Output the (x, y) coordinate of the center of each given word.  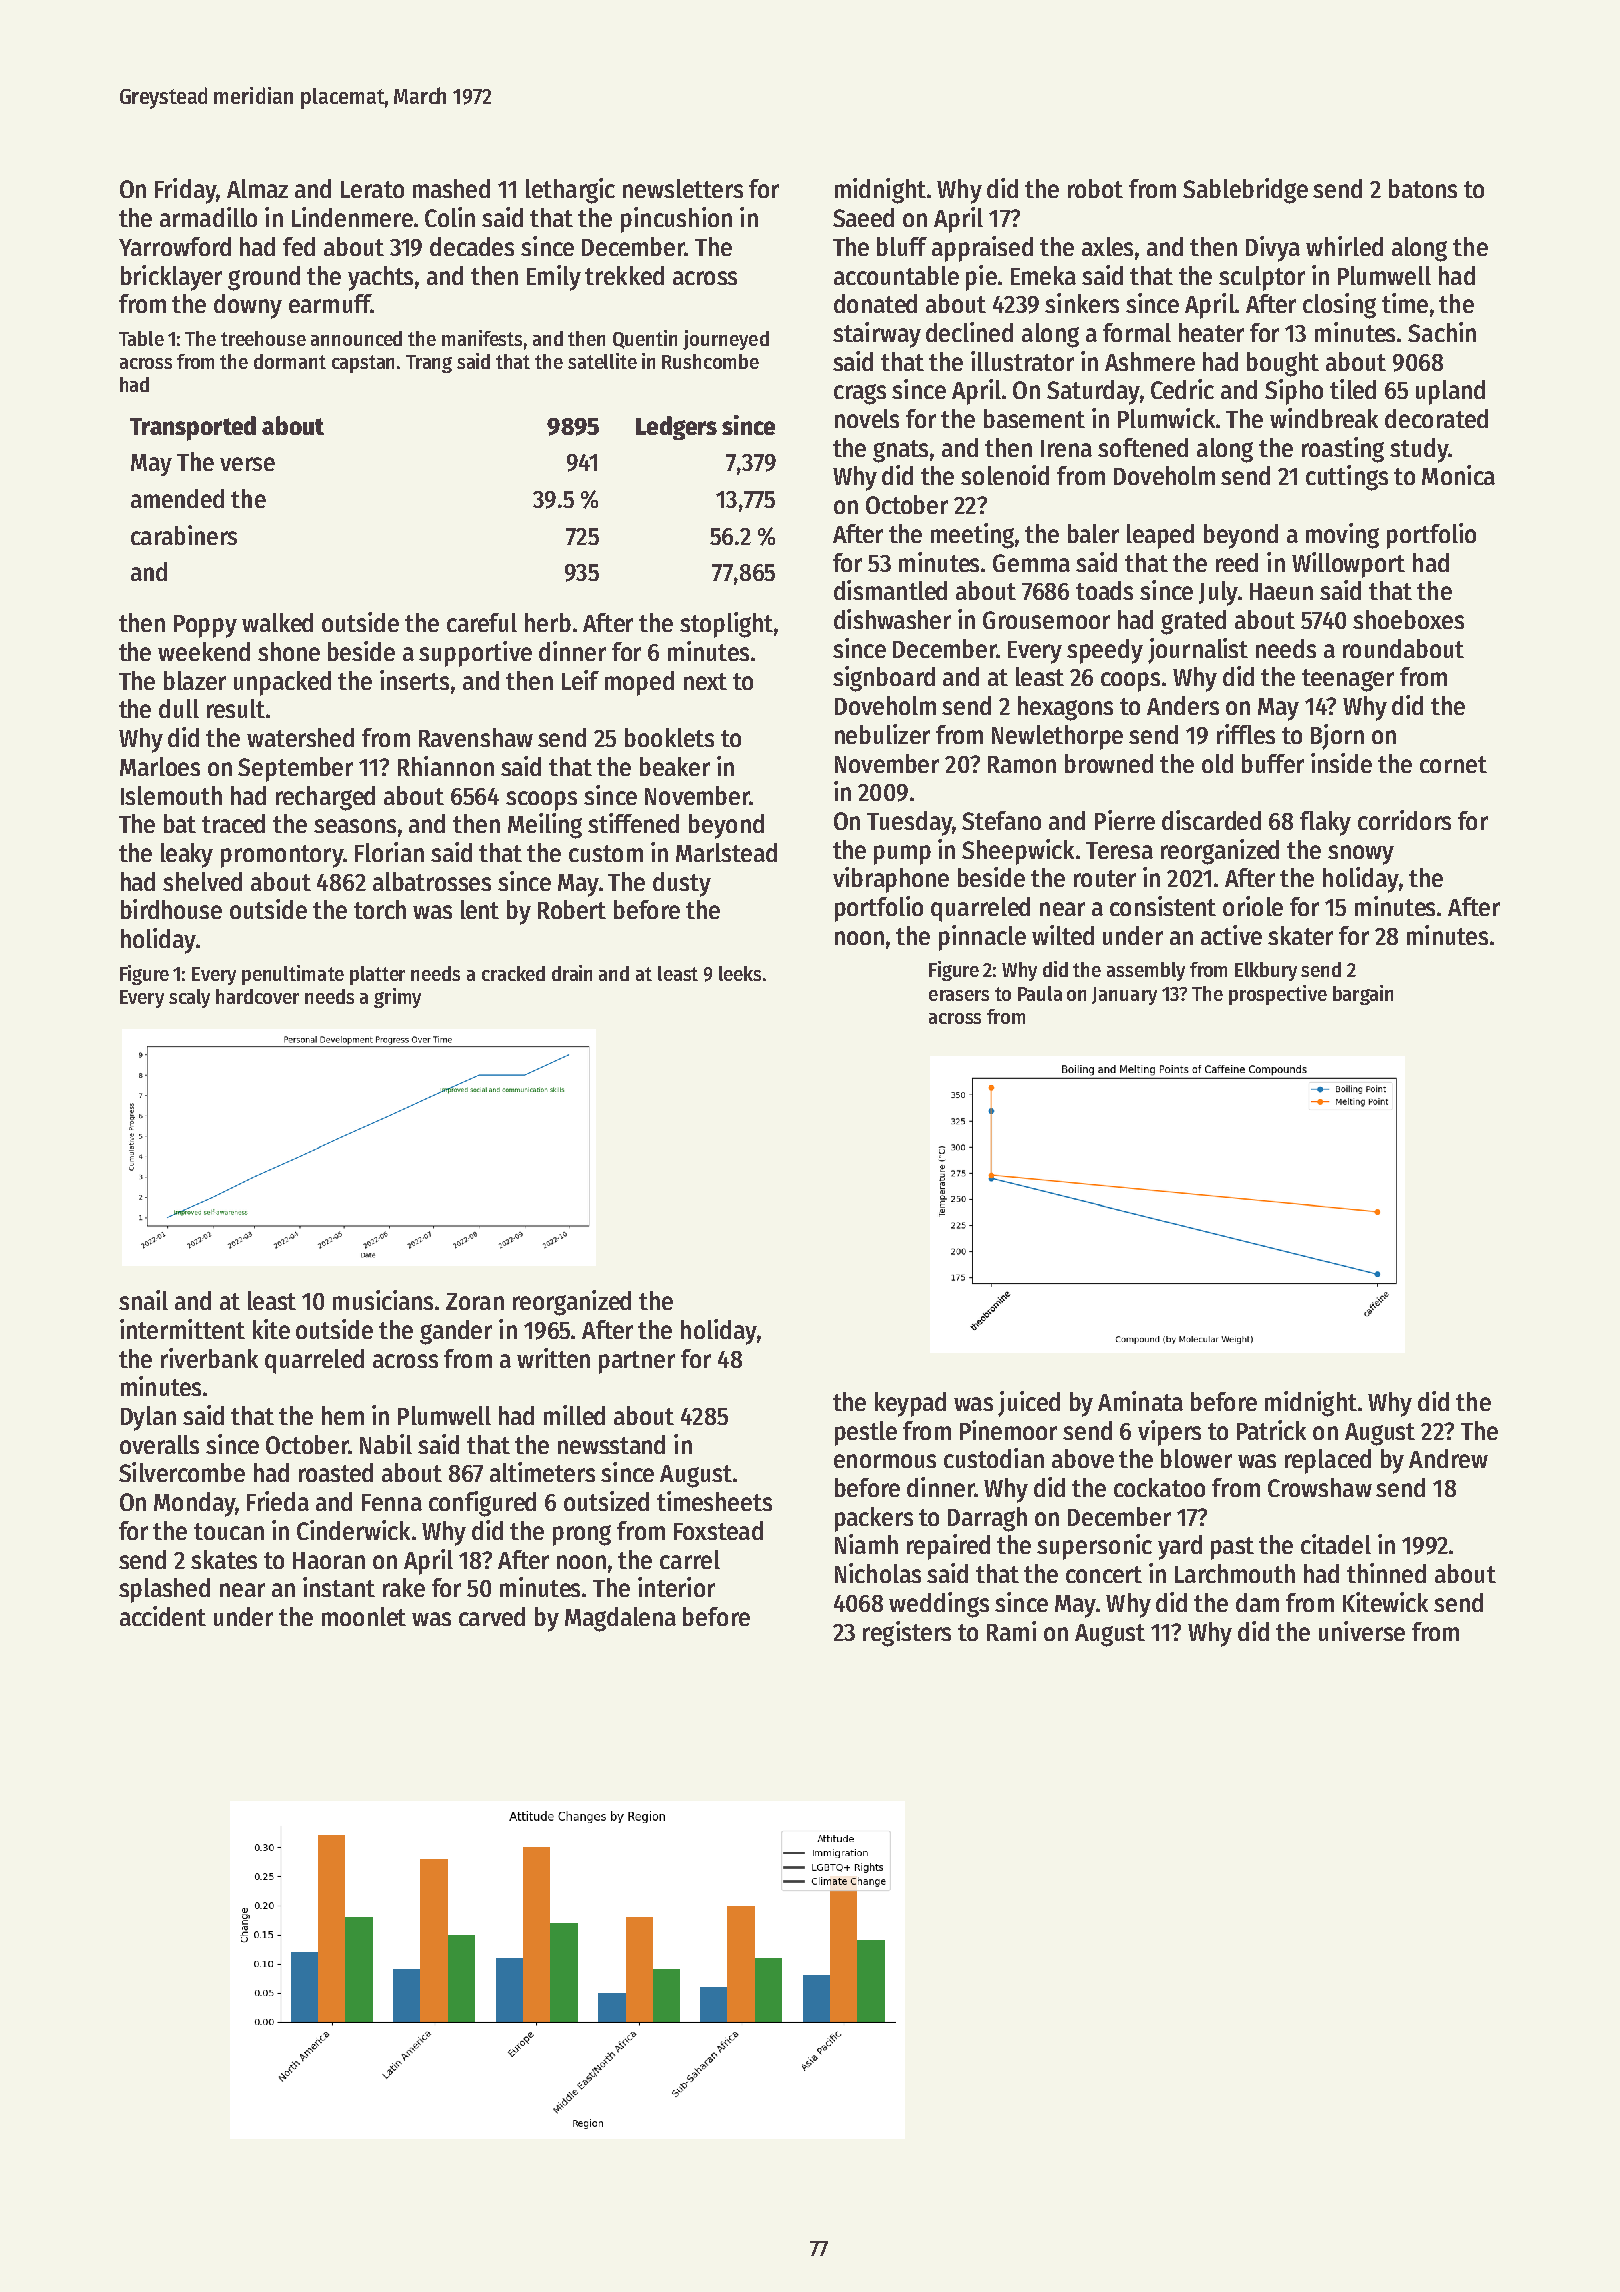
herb (548, 622)
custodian (994, 1458)
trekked (624, 275)
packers (874, 1519)
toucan (229, 1531)
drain (572, 973)
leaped (1160, 536)
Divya (1273, 249)
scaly (189, 998)
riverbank (209, 1358)
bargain (1363, 995)
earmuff (329, 303)
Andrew (1448, 1458)
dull (179, 708)
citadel (1336, 1544)
